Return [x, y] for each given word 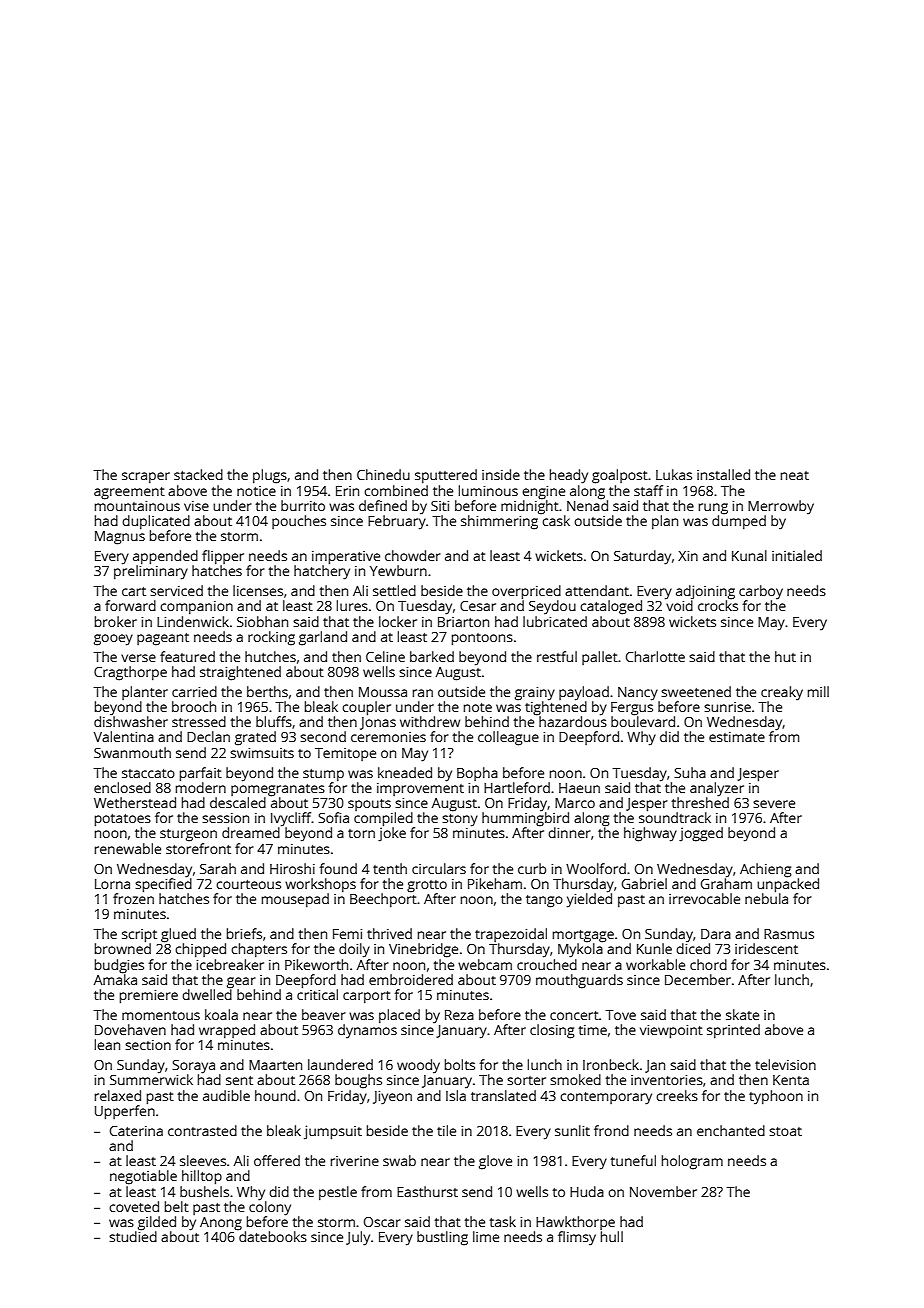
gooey [113, 640]
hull [612, 1236]
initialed [797, 555]
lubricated [555, 621]
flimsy [577, 1238]
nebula [766, 898]
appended [165, 557]
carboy [761, 592]
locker [398, 621]
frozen [133, 898]
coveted [134, 1206]
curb [532, 868]
